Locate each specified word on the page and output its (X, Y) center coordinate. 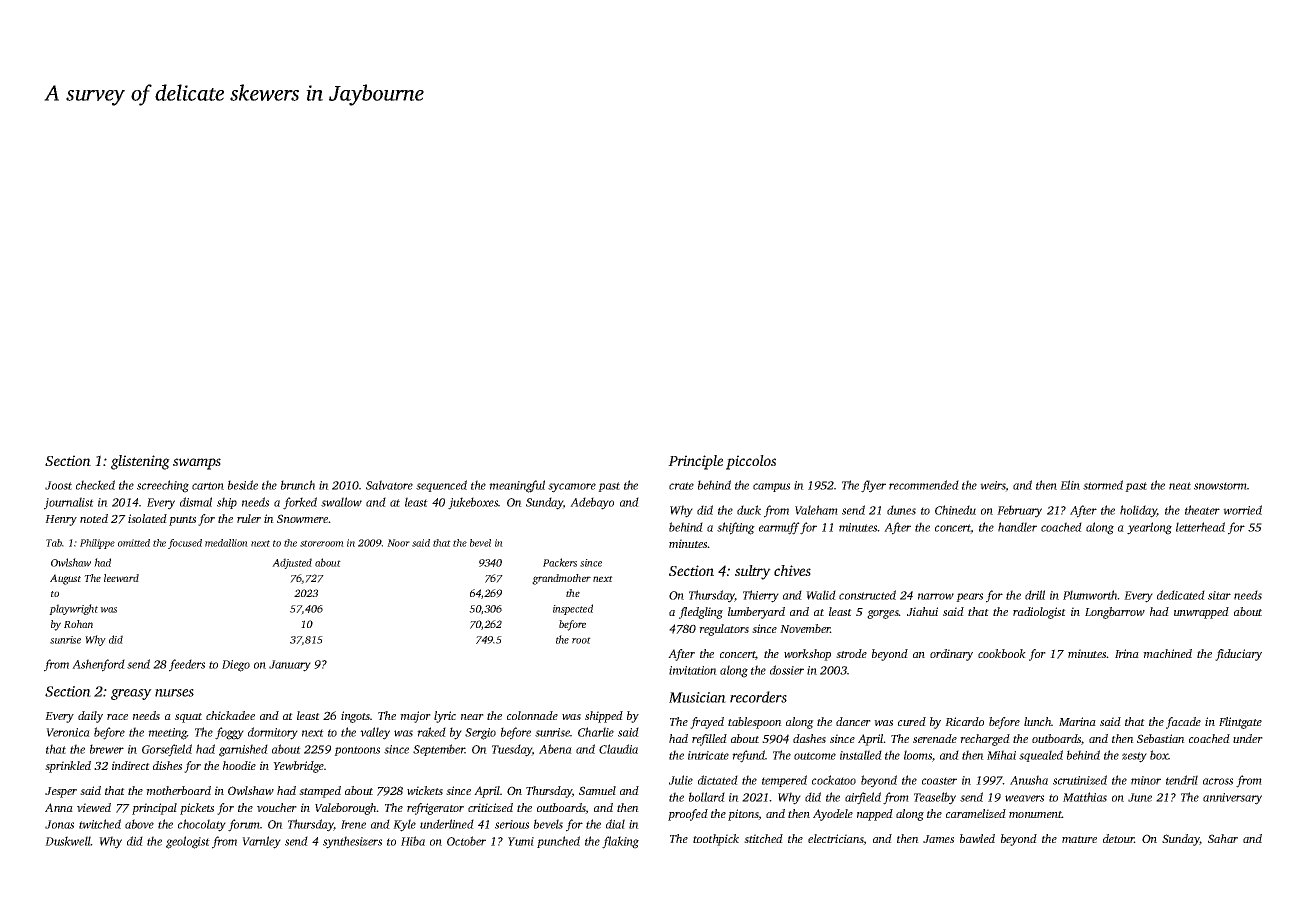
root (581, 640)
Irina (1127, 653)
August (65, 579)
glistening (140, 462)
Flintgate (1240, 723)
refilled (709, 740)
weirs (993, 486)
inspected (573, 609)
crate (681, 486)
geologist (188, 842)
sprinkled (68, 767)
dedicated (1181, 595)
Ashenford (98, 665)
